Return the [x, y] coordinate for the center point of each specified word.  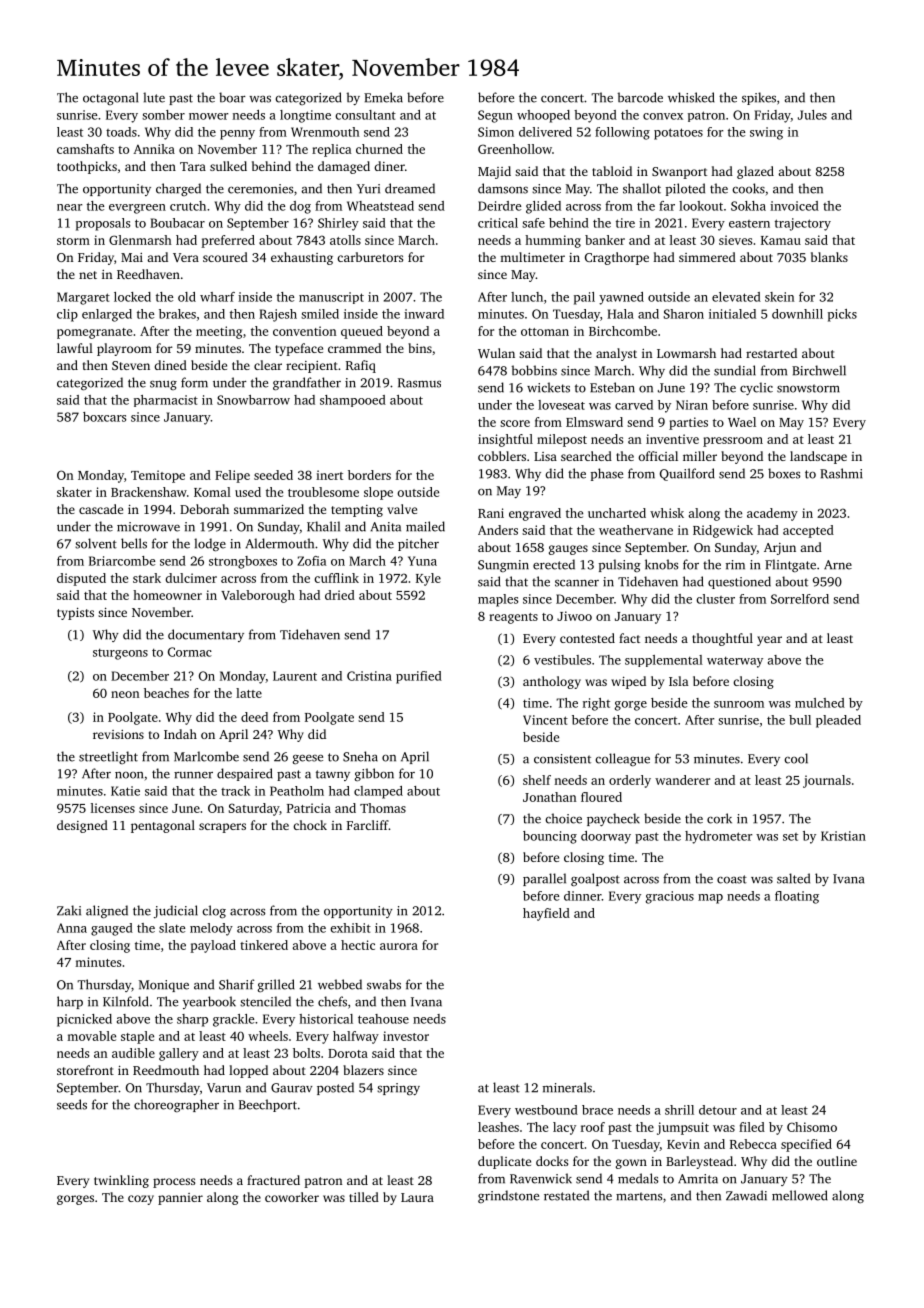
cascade [101, 509]
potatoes [678, 134]
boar [232, 97]
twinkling [121, 1181]
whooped [543, 116]
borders [369, 475]
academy [772, 514]
